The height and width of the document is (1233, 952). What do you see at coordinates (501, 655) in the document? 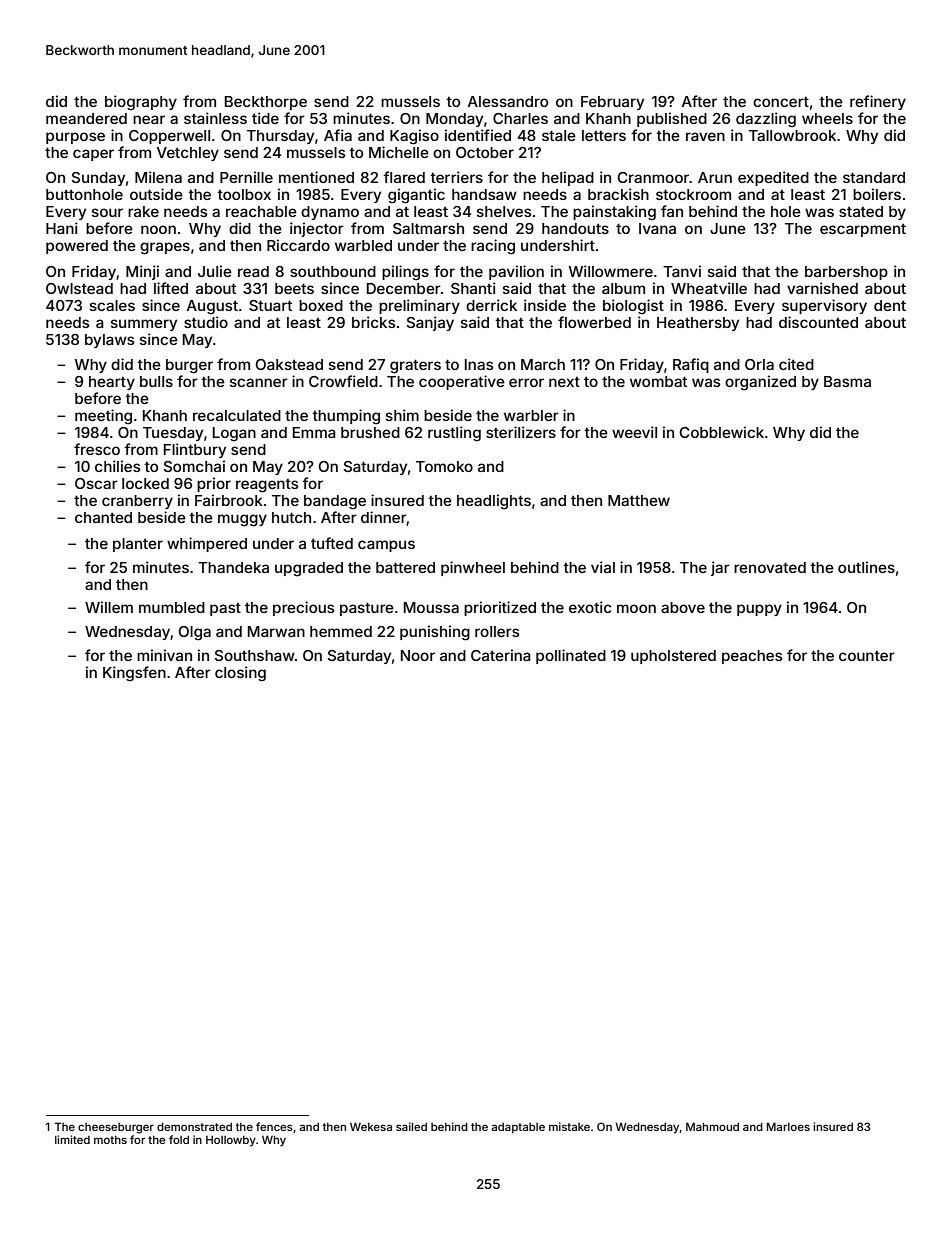
I see `Caterina` at bounding box center [501, 655].
